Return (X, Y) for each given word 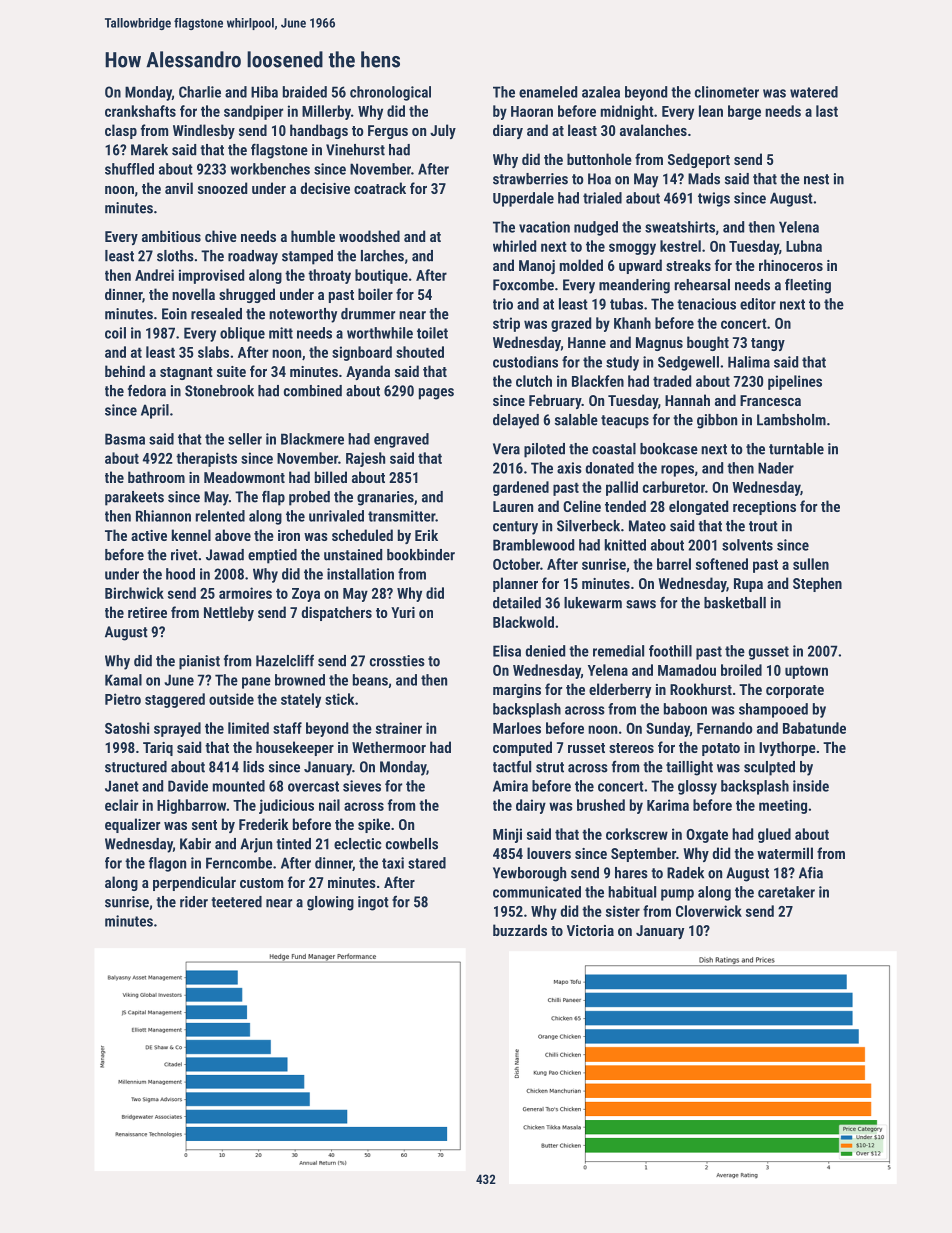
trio (503, 304)
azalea (601, 92)
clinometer (727, 92)
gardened (521, 488)
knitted (625, 545)
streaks (688, 265)
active (149, 535)
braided (305, 92)
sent (204, 825)
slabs (213, 352)
